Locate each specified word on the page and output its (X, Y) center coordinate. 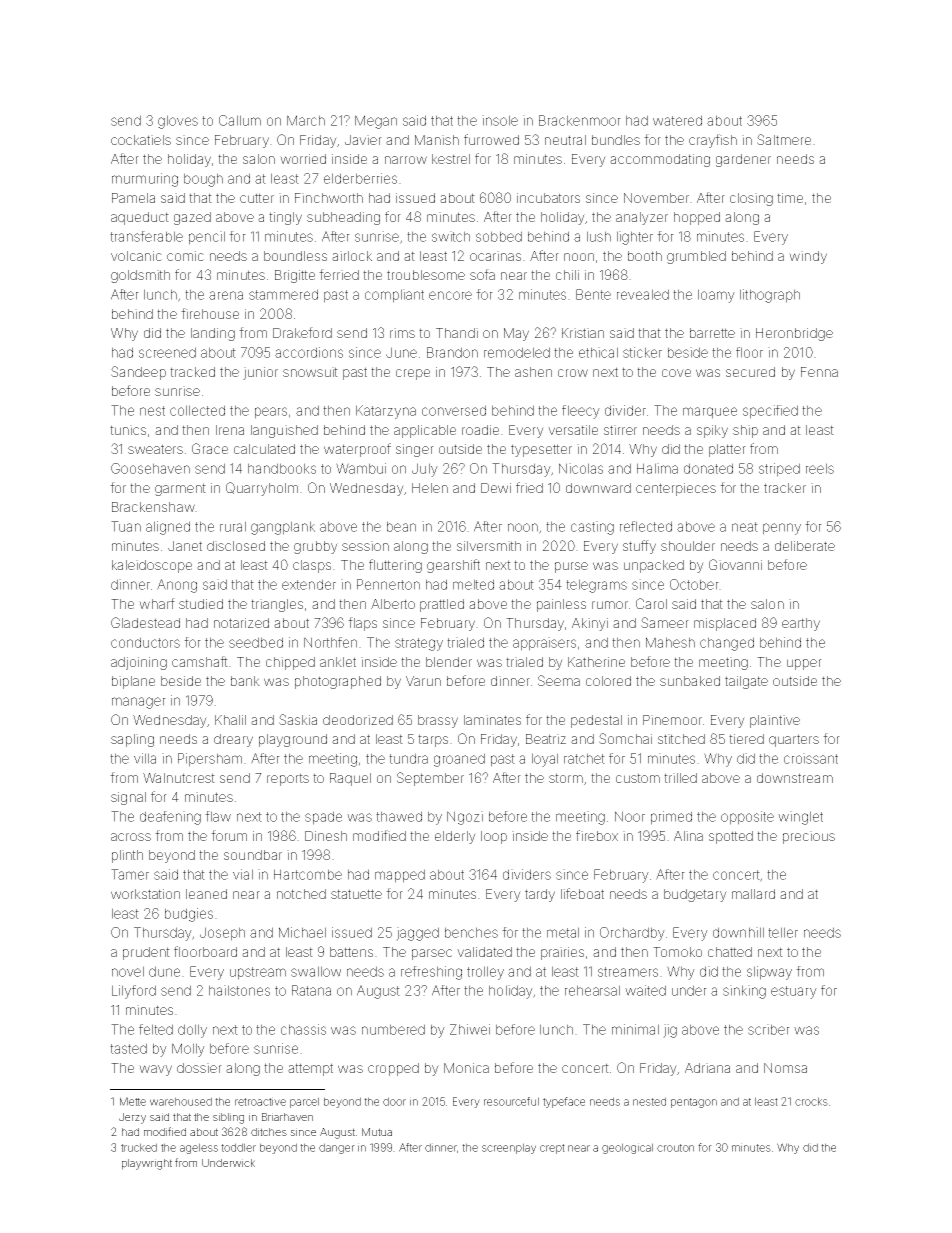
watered (677, 120)
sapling (132, 740)
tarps (433, 740)
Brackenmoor (580, 120)
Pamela (133, 198)
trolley (485, 973)
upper (804, 664)
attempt (310, 1069)
